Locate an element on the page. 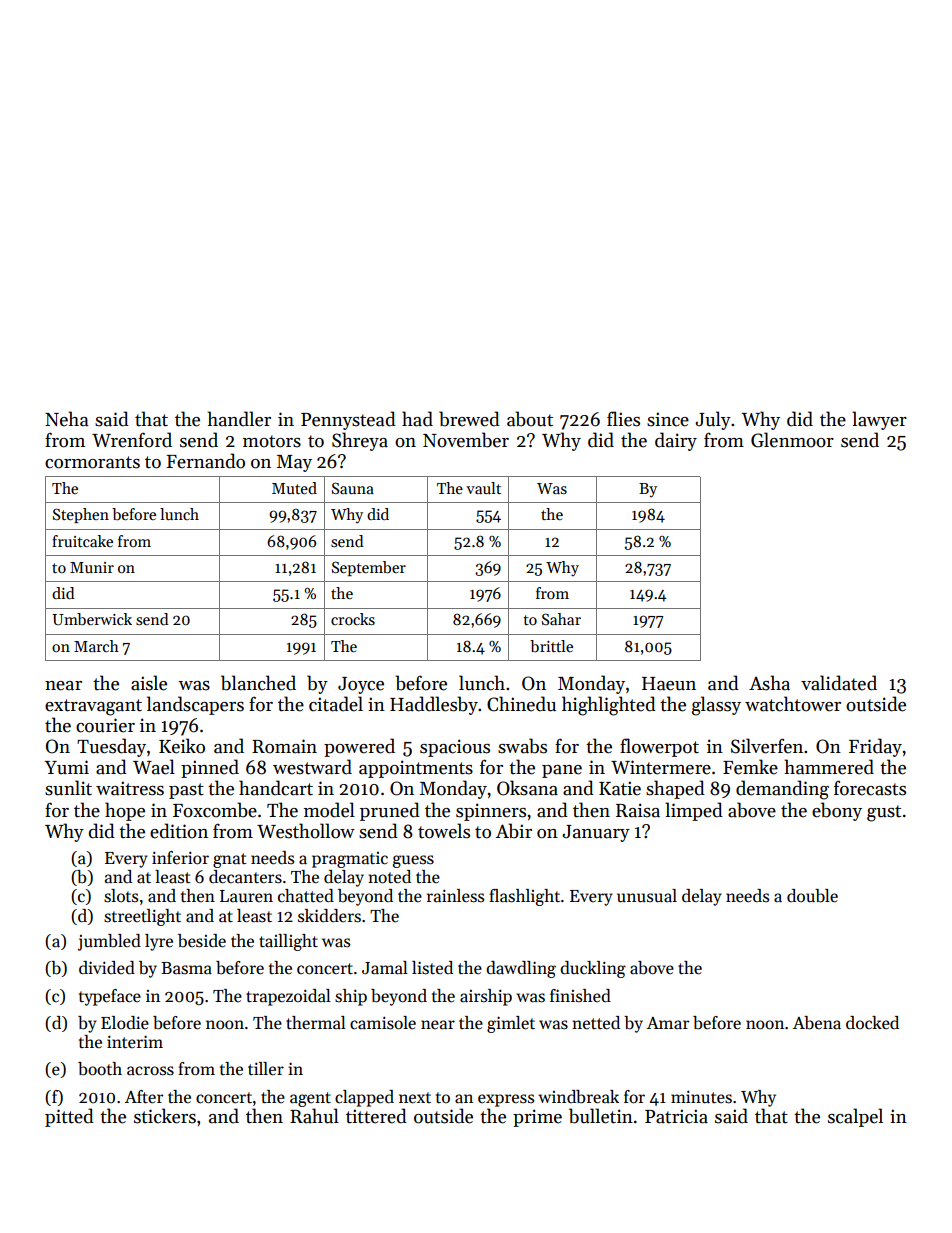 The height and width of the image is (1233, 952). Silverfen is located at coordinates (767, 746).
